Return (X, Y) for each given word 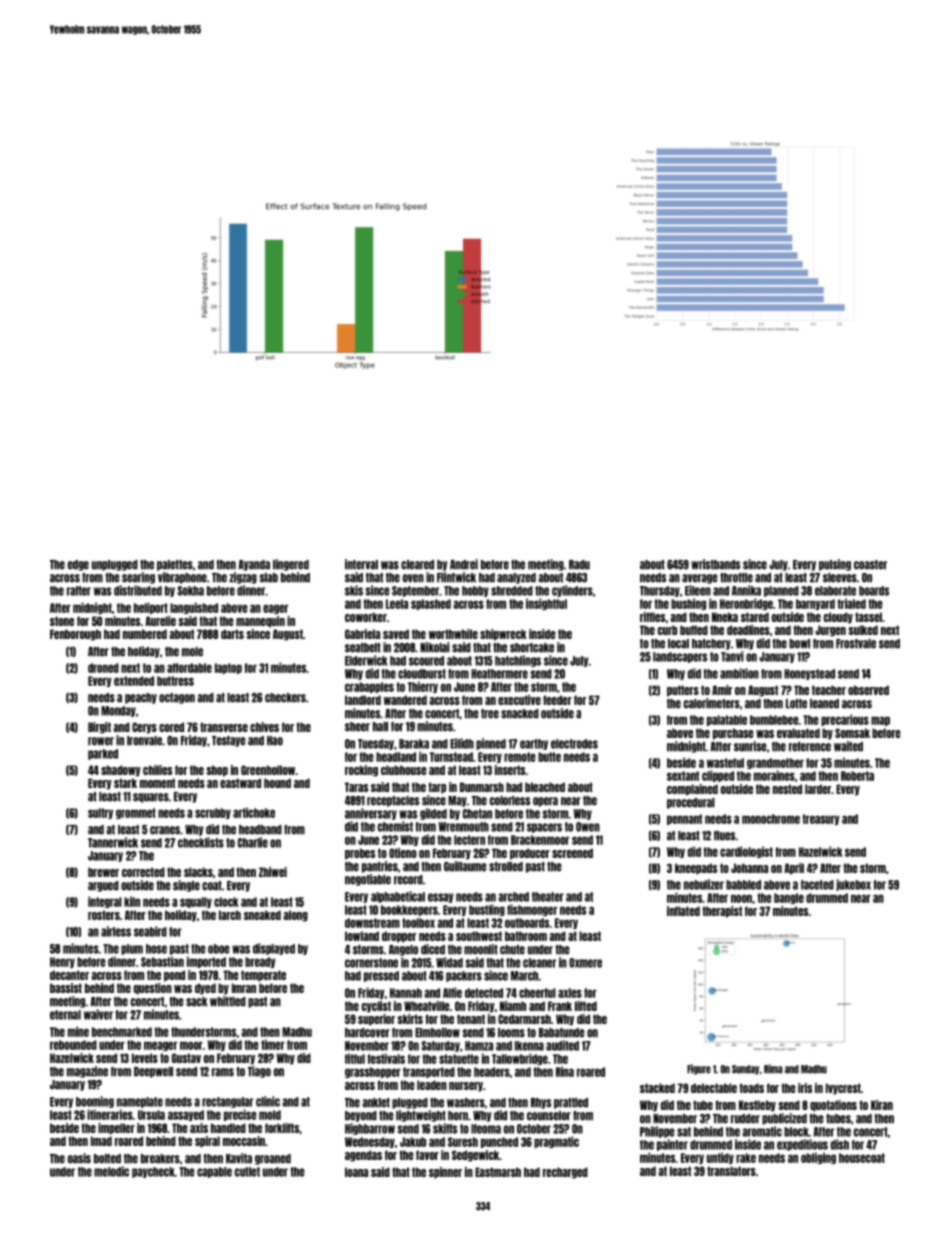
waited (848, 746)
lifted (586, 1006)
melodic (111, 1171)
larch (230, 915)
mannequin (260, 622)
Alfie (452, 992)
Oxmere (585, 963)
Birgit (99, 728)
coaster (870, 565)
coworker (366, 617)
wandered (405, 700)
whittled (228, 1001)
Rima (773, 1069)
